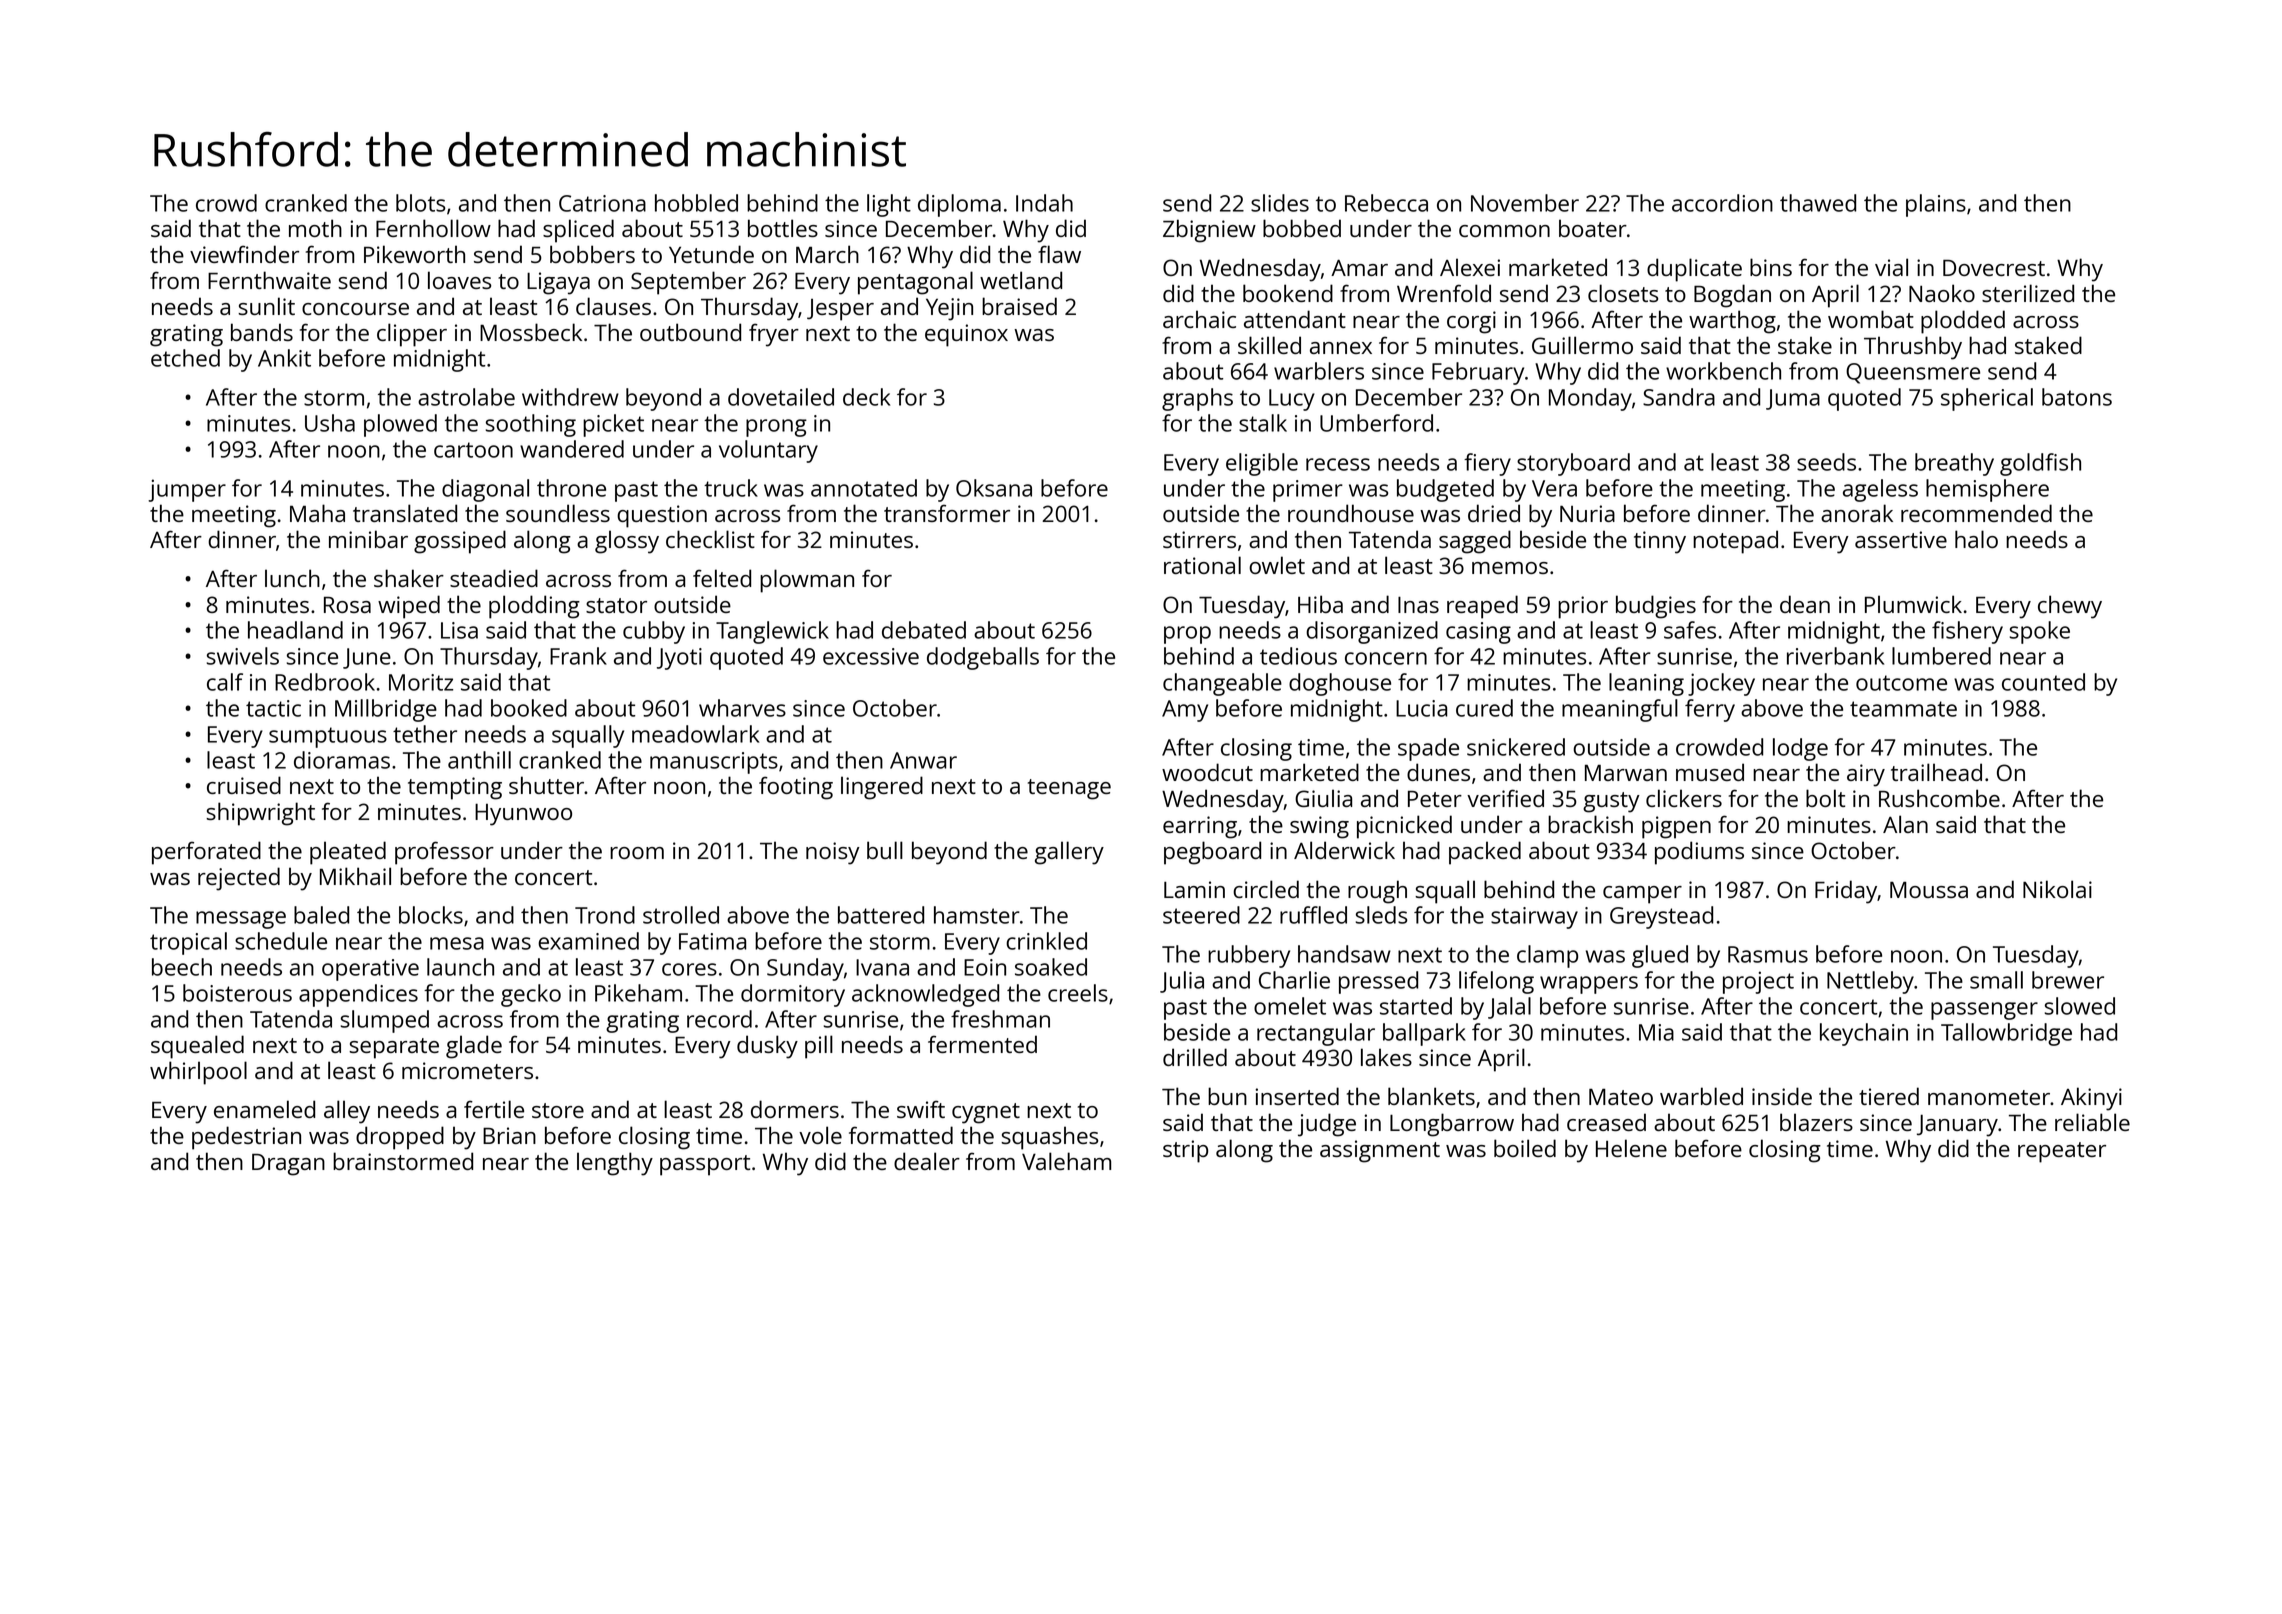  Describe the element at coordinates (1587, 513) in the screenshot. I see `Nuria` at that location.
